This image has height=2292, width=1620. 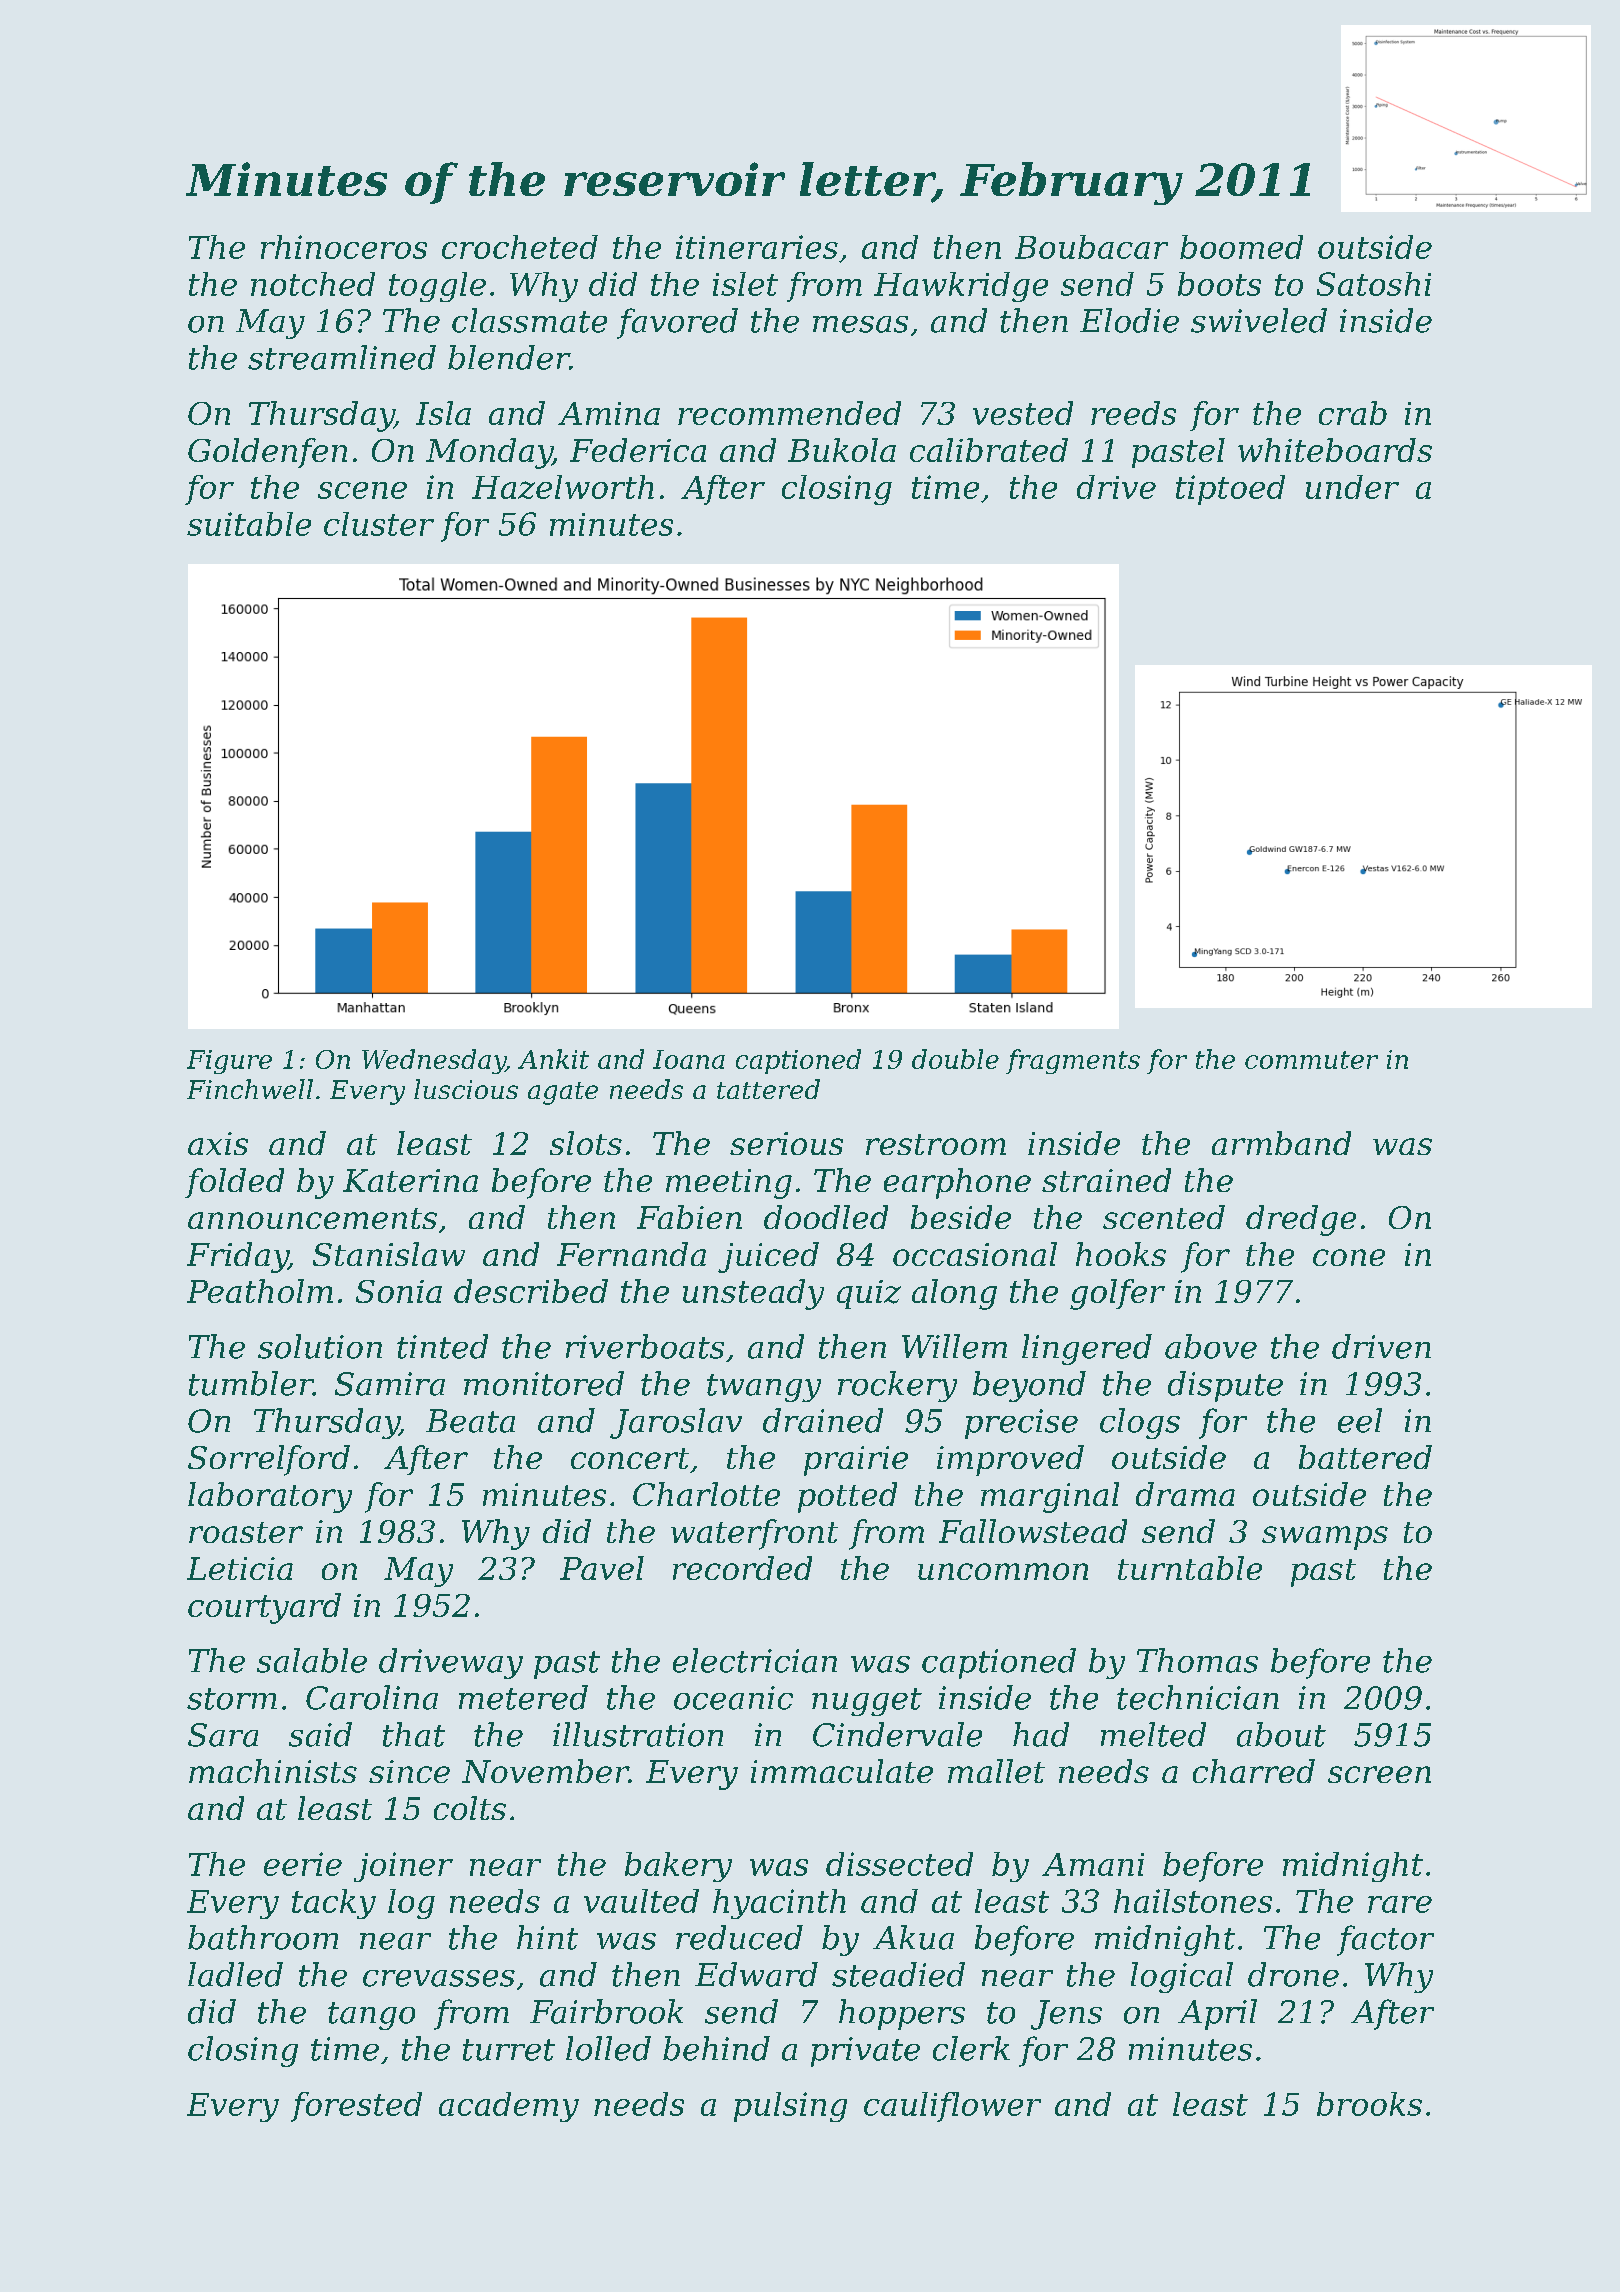 What do you see at coordinates (1117, 1294) in the image?
I see `golfer` at bounding box center [1117, 1294].
